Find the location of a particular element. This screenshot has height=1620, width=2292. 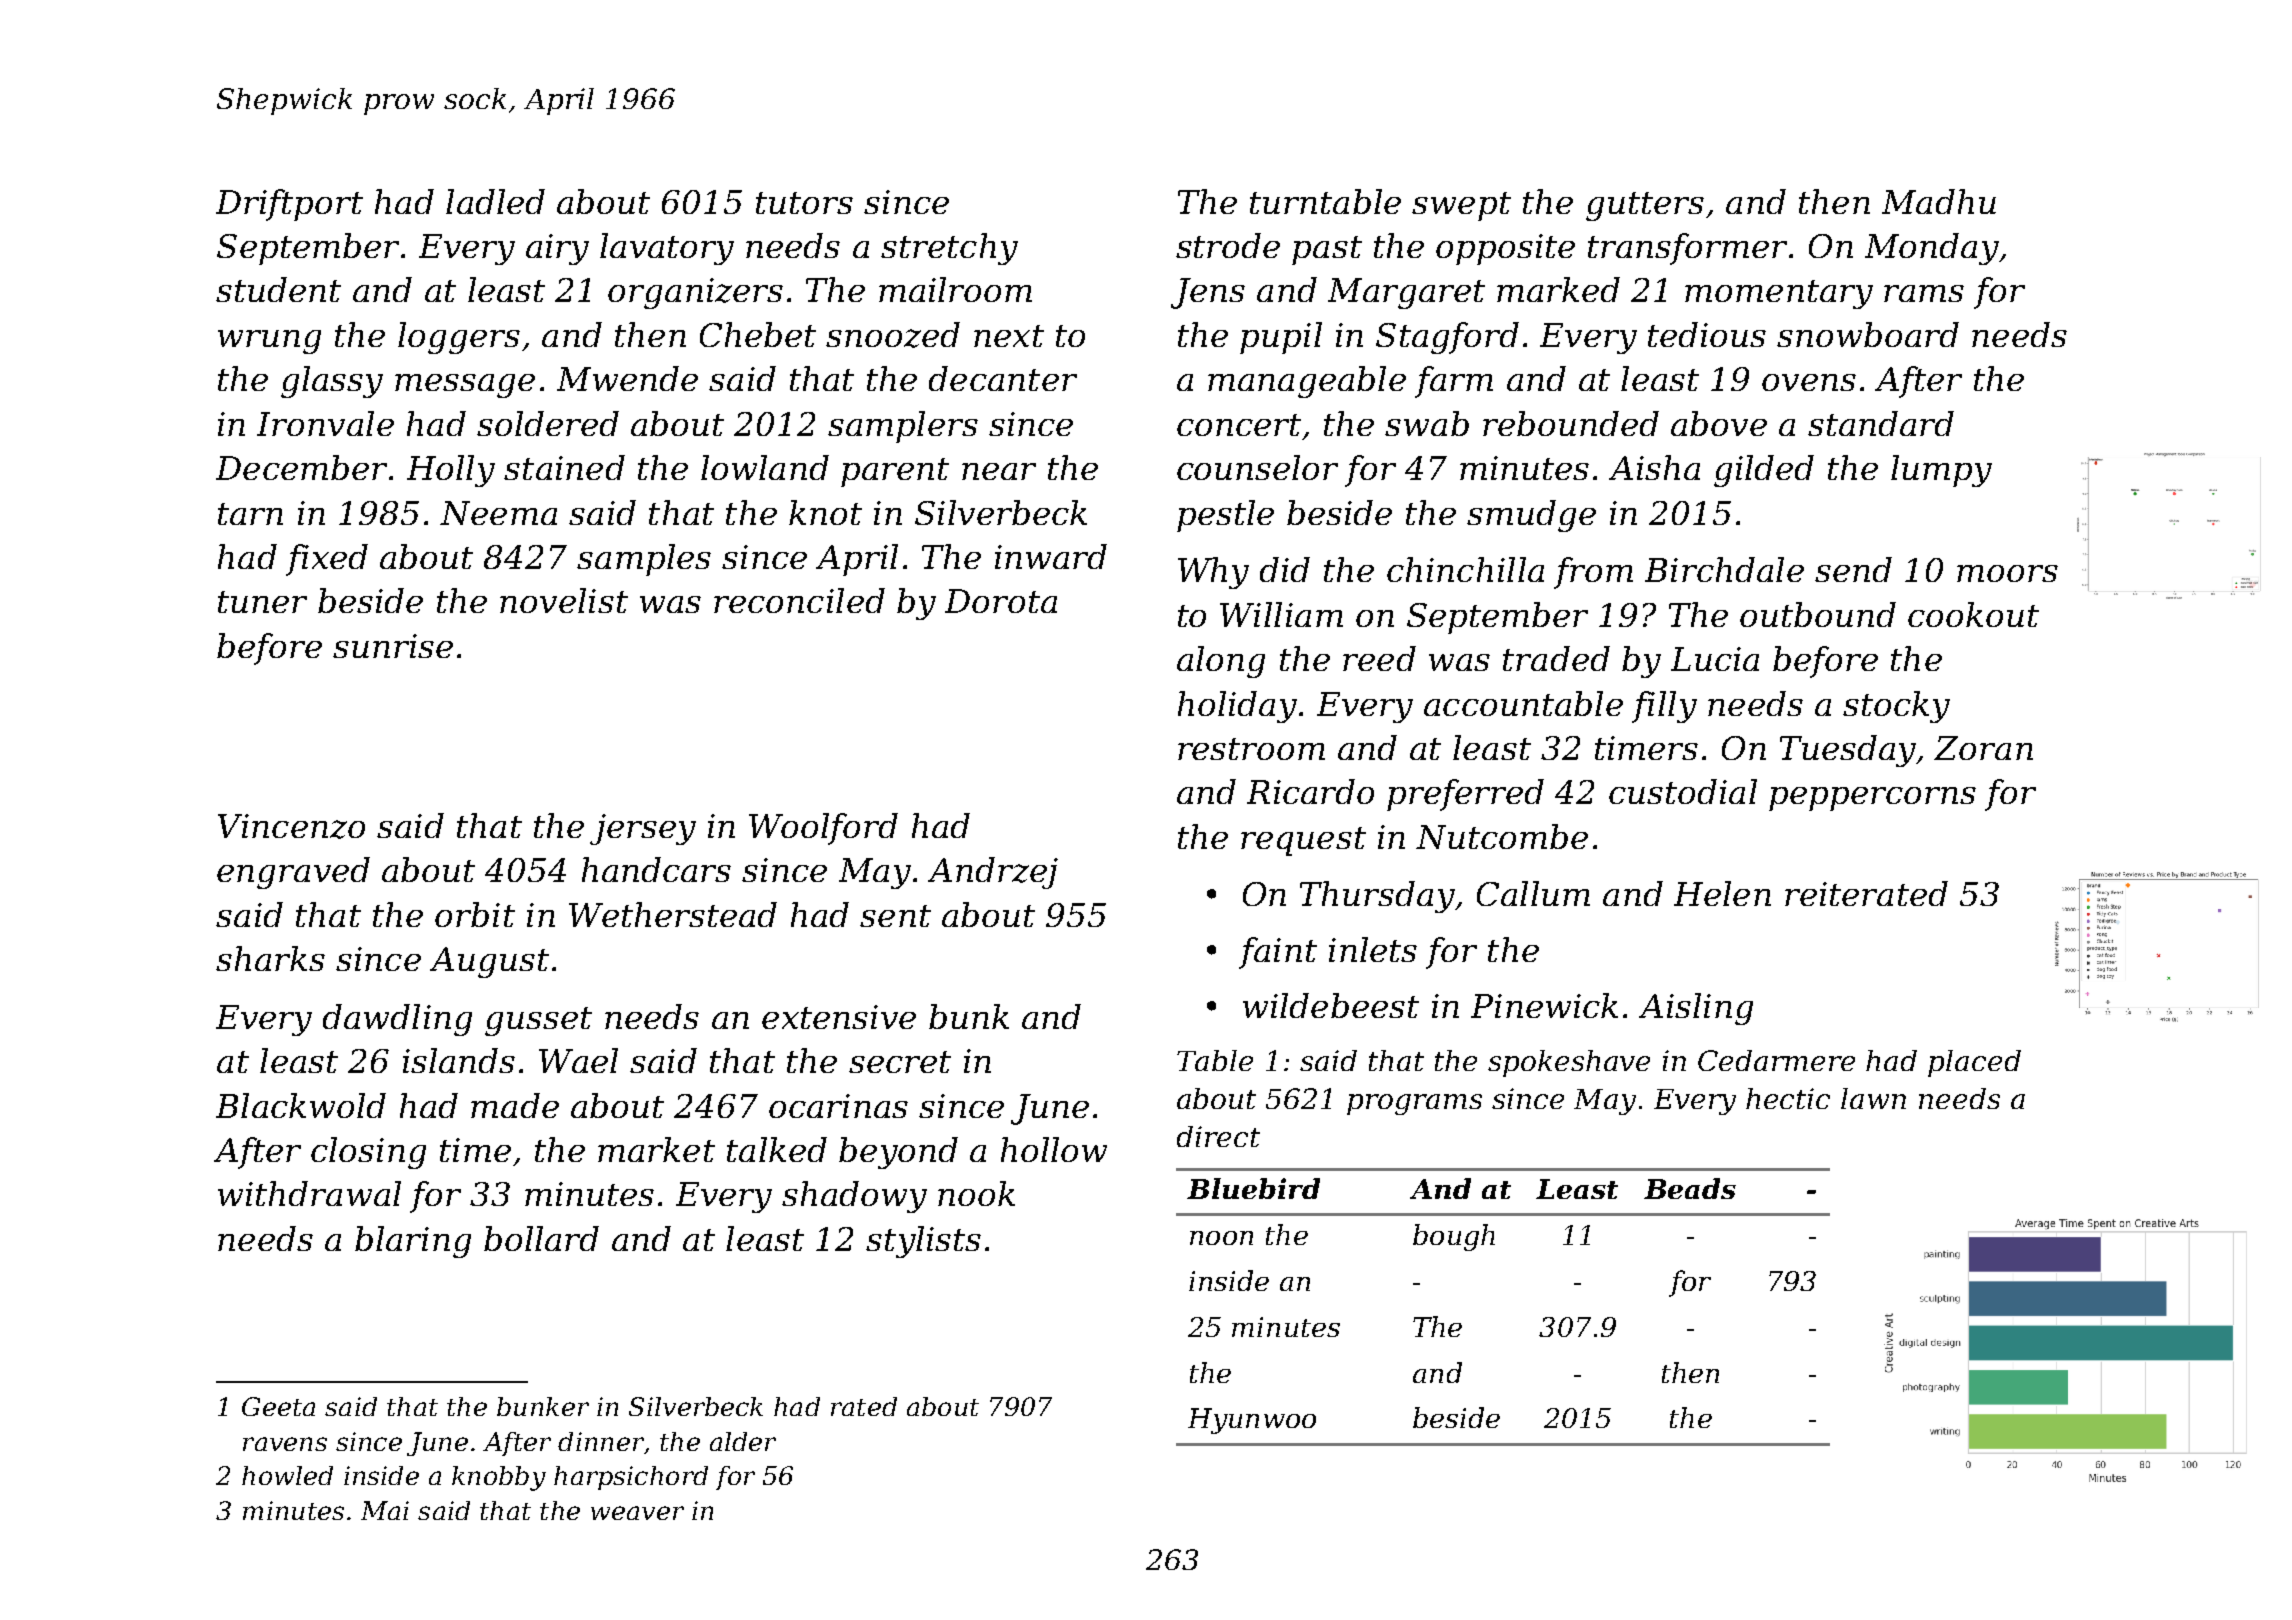

holiday is located at coordinates (1237, 707).
